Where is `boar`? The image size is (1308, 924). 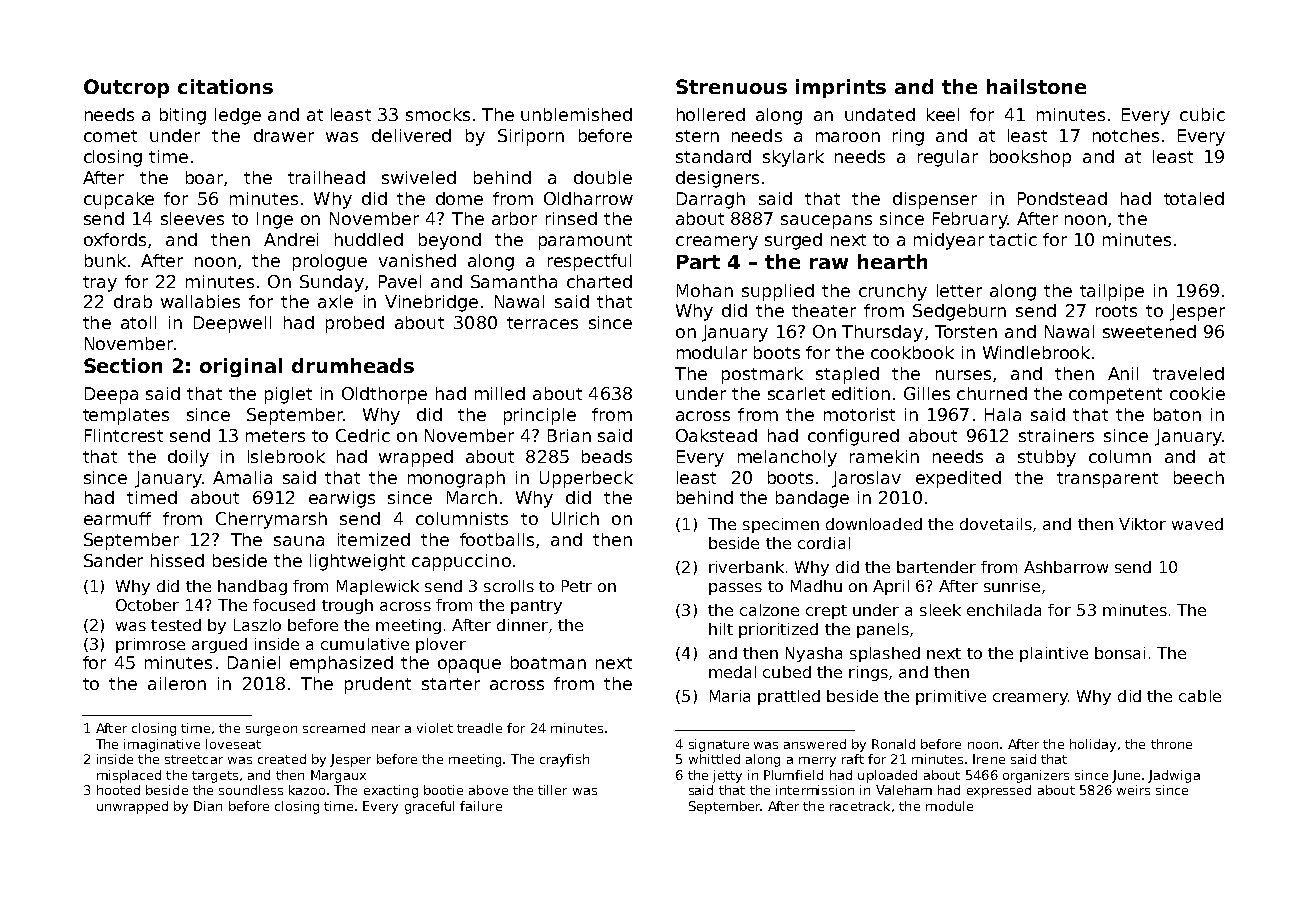
boar is located at coordinates (204, 177).
